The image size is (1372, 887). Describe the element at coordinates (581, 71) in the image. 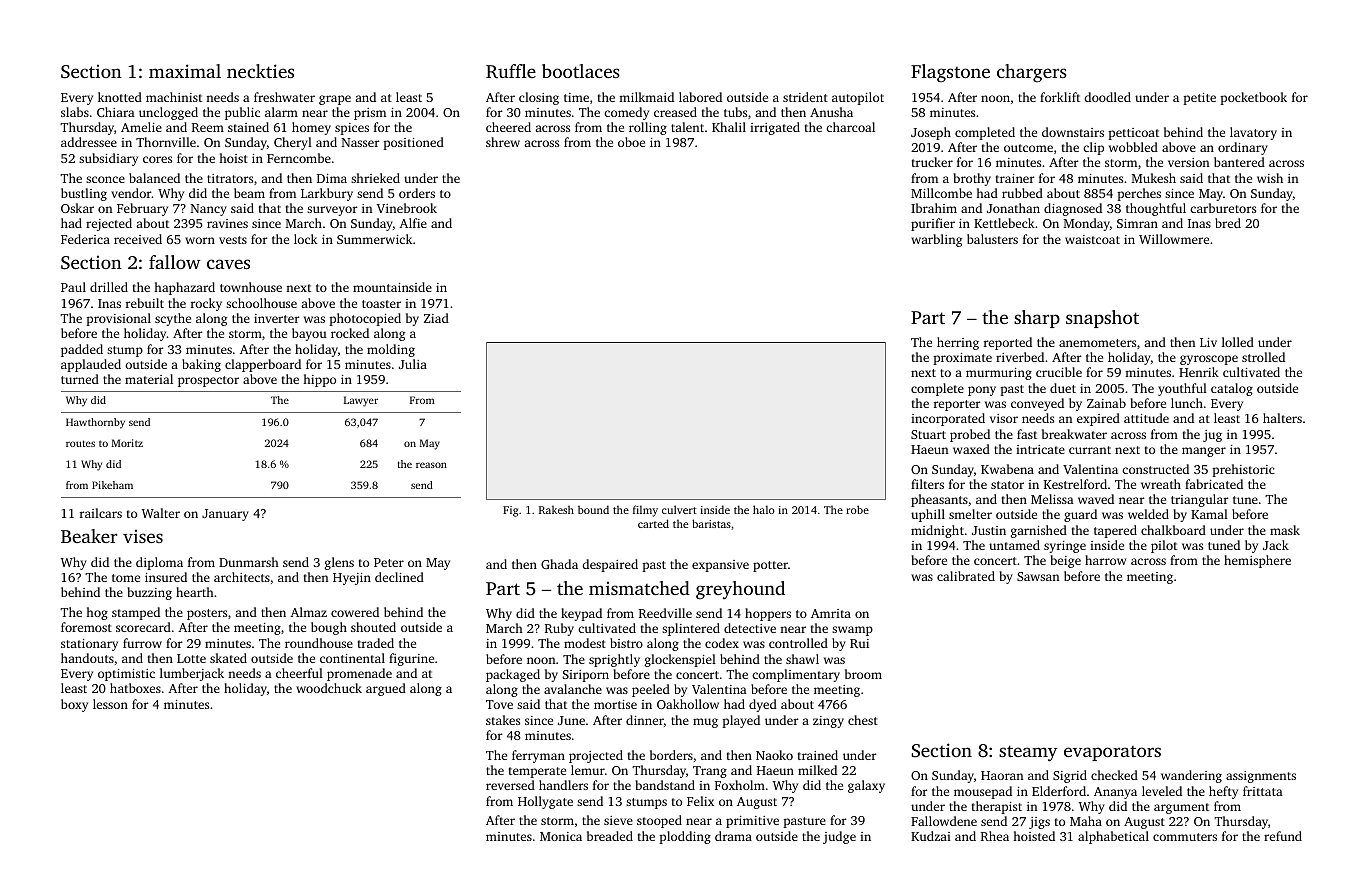

I see `bootlaces` at that location.
